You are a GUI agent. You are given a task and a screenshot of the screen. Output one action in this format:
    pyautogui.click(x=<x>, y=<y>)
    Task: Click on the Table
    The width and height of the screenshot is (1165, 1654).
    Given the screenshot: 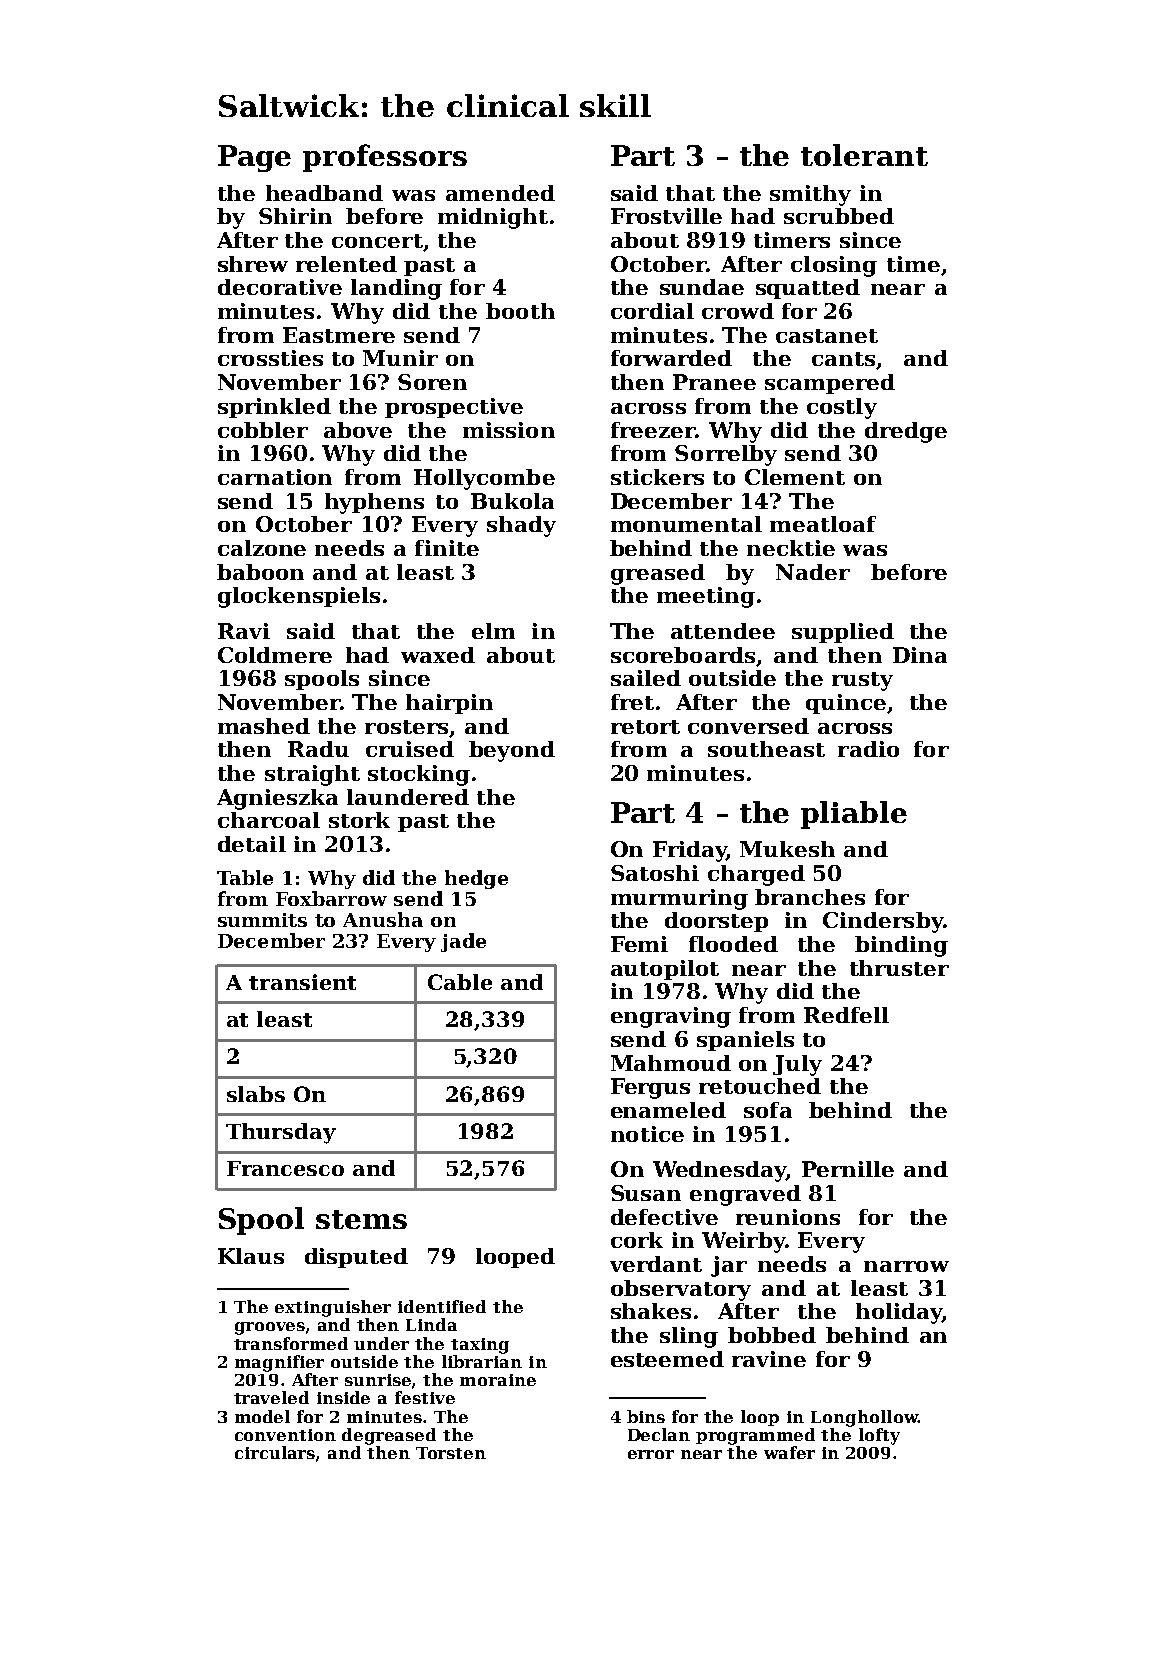 What is the action you would take?
    pyautogui.click(x=245, y=877)
